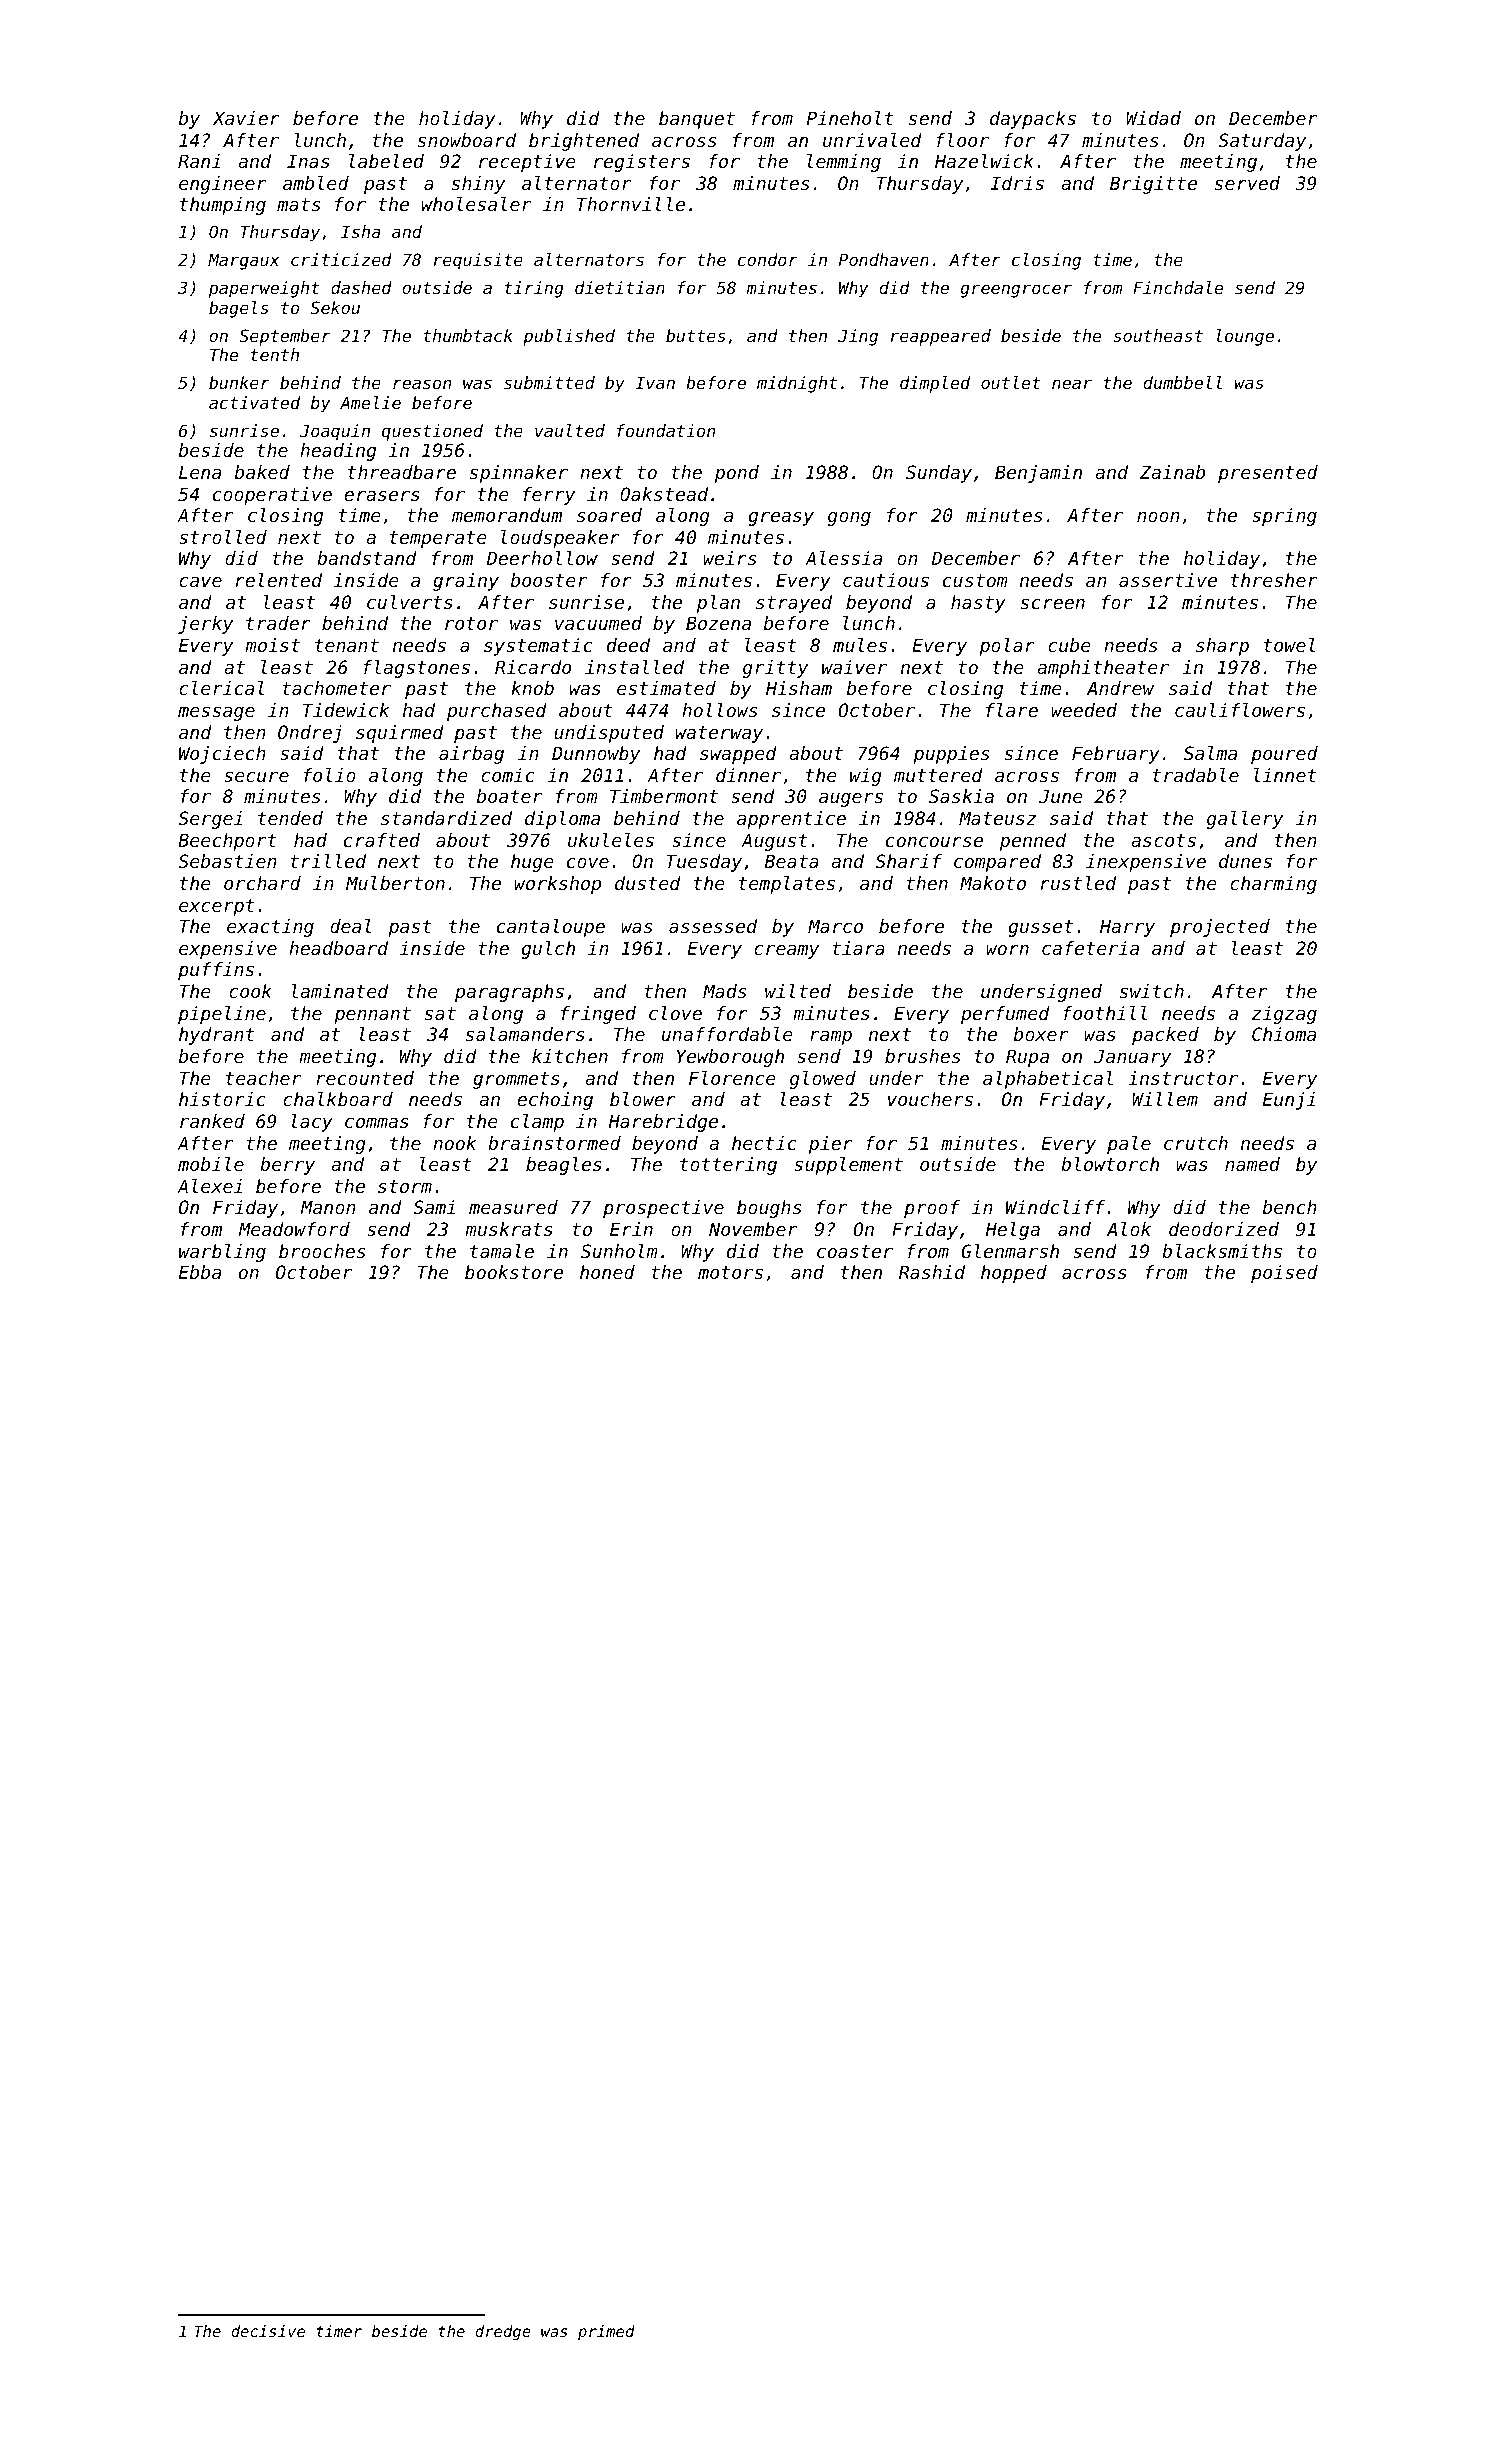  I want to click on Ebba, so click(200, 1272).
